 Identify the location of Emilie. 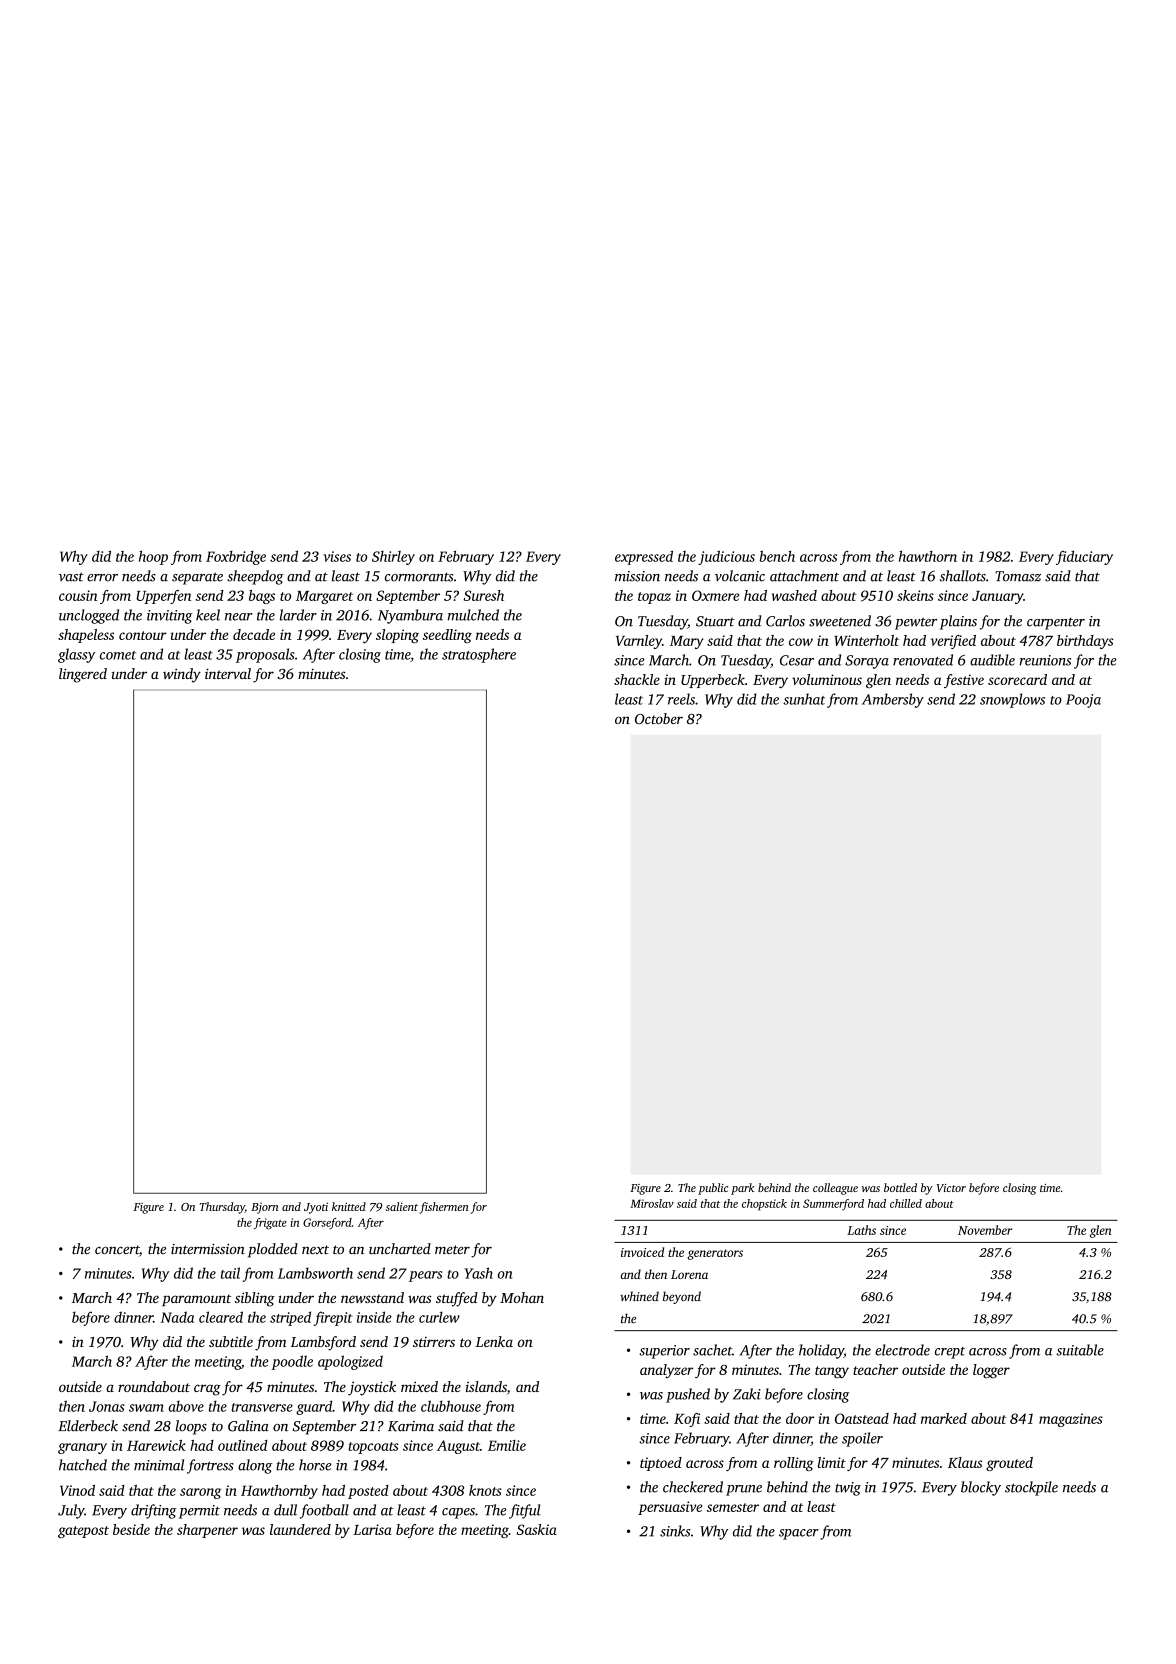
(507, 1445).
